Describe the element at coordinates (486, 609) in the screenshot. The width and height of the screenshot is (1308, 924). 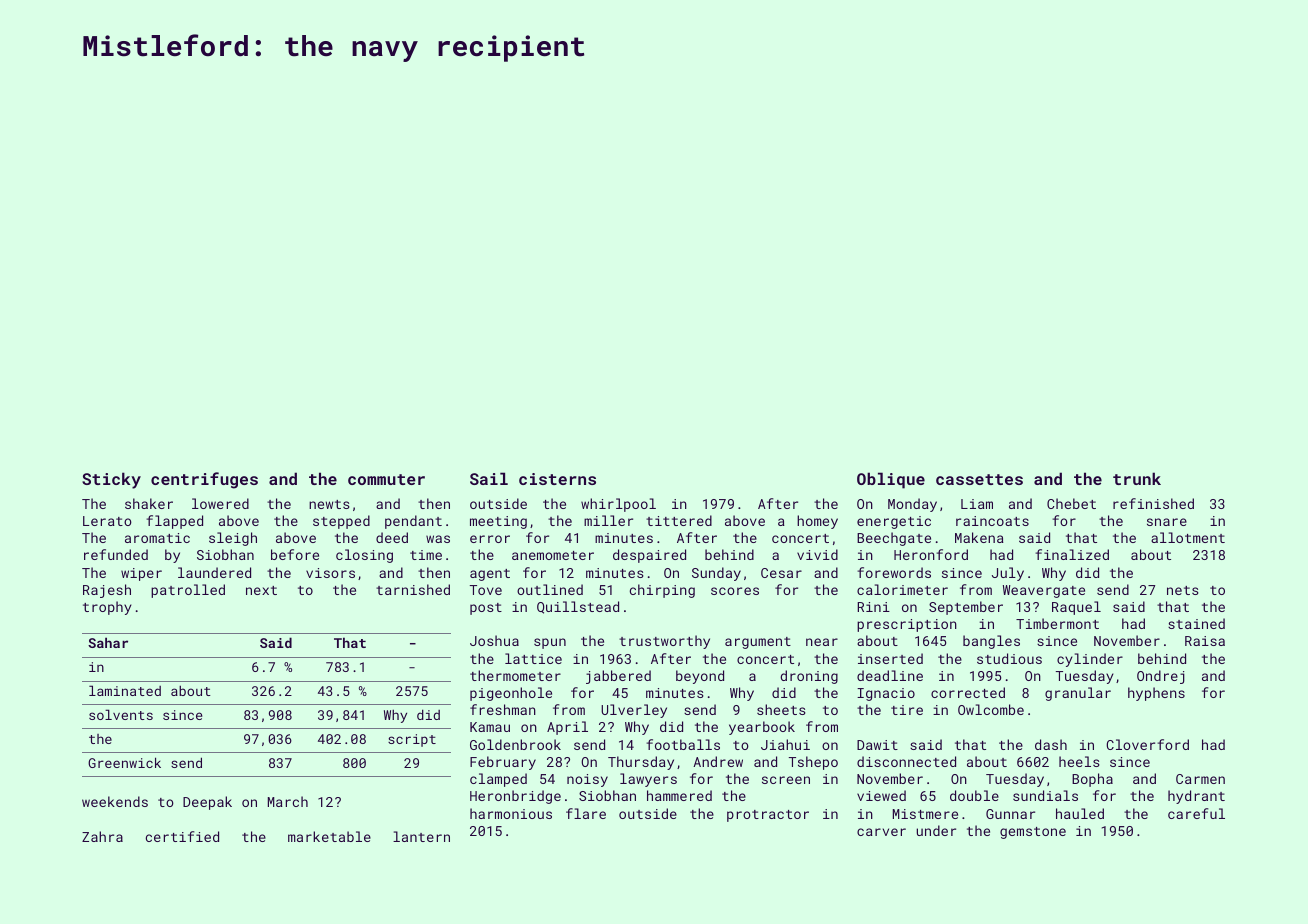
I see `post` at that location.
